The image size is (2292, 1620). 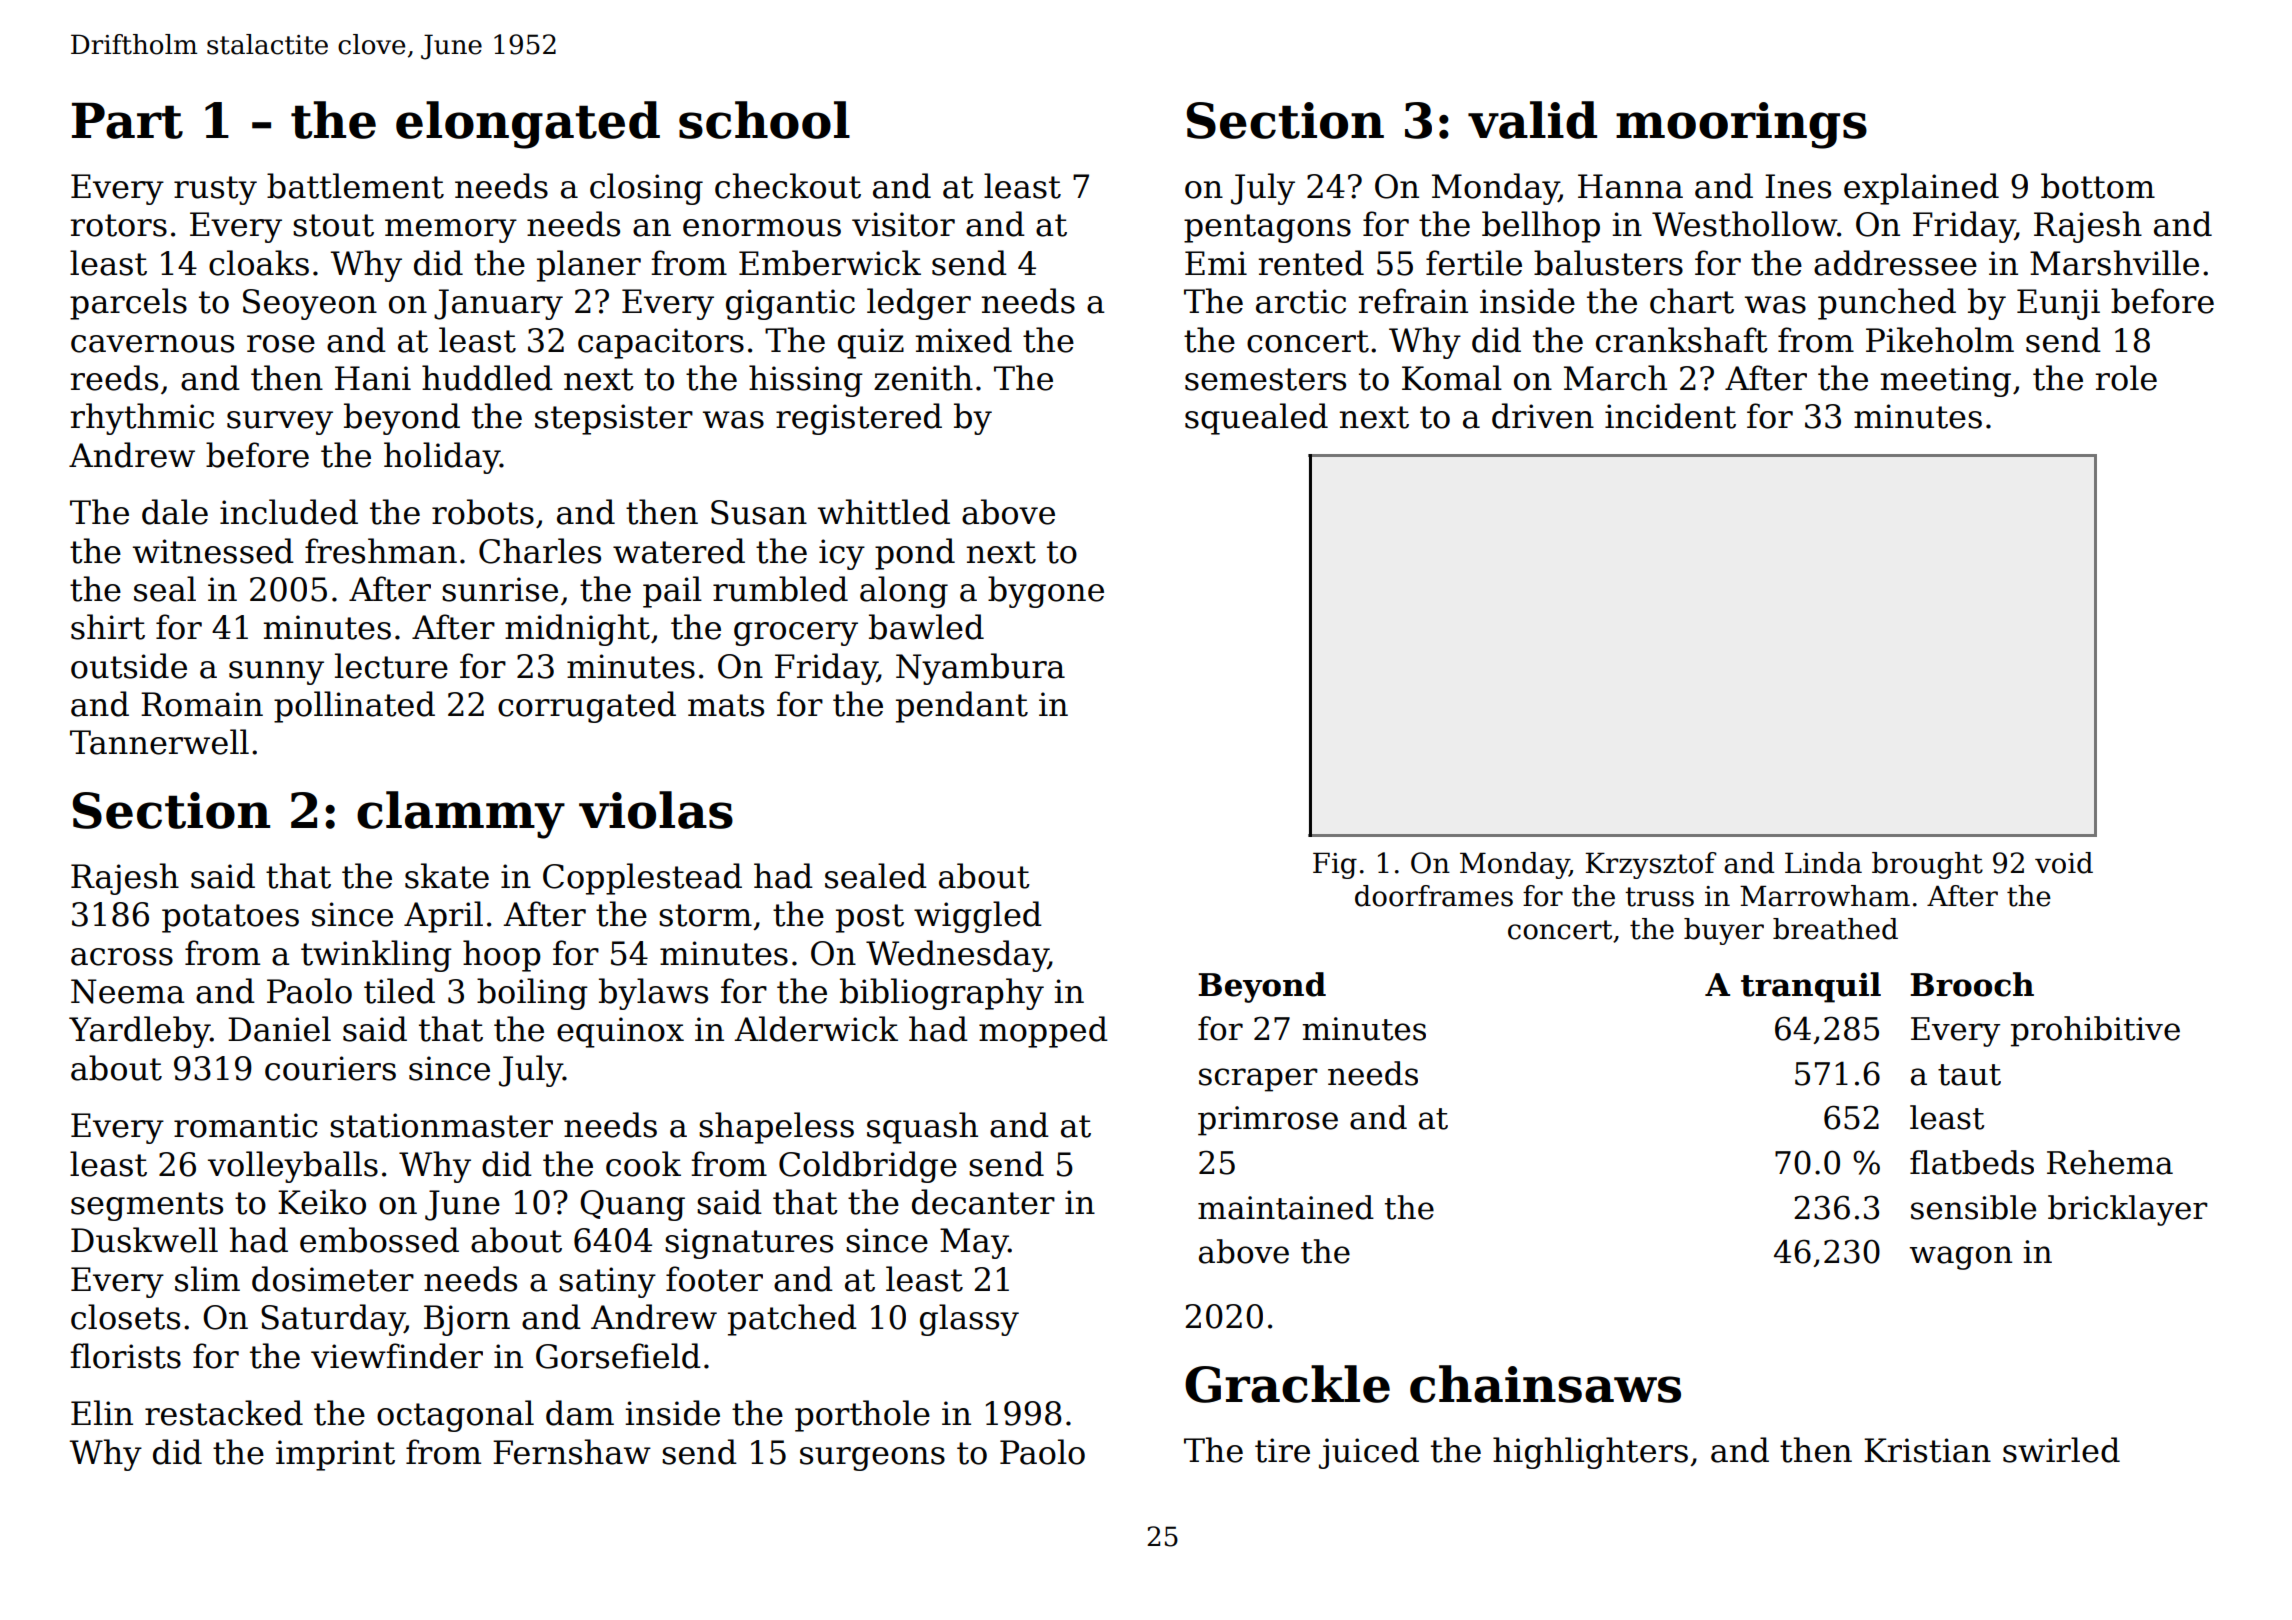 I want to click on Wednesday, so click(x=957, y=956).
